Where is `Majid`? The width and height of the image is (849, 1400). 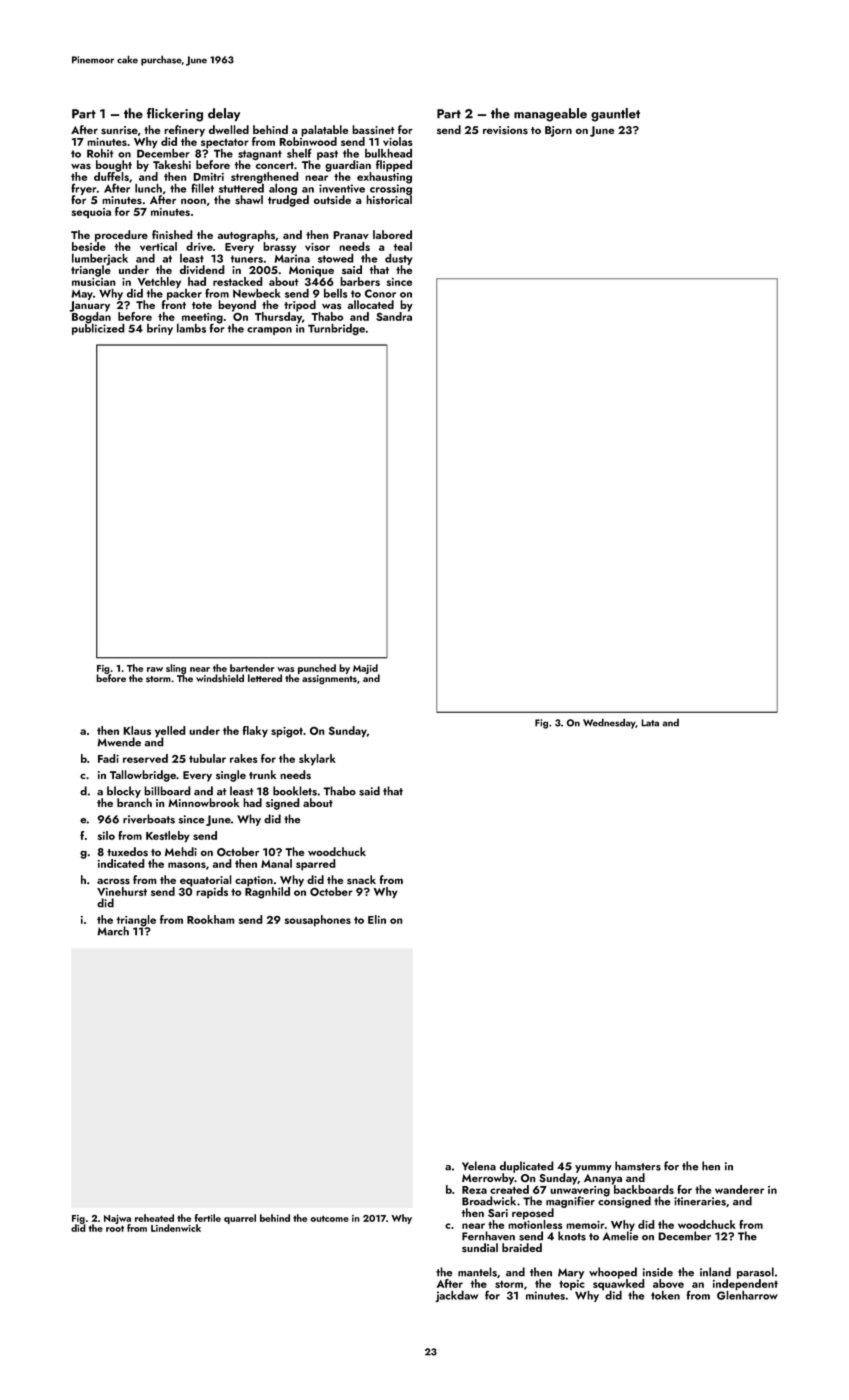 Majid is located at coordinates (365, 669).
